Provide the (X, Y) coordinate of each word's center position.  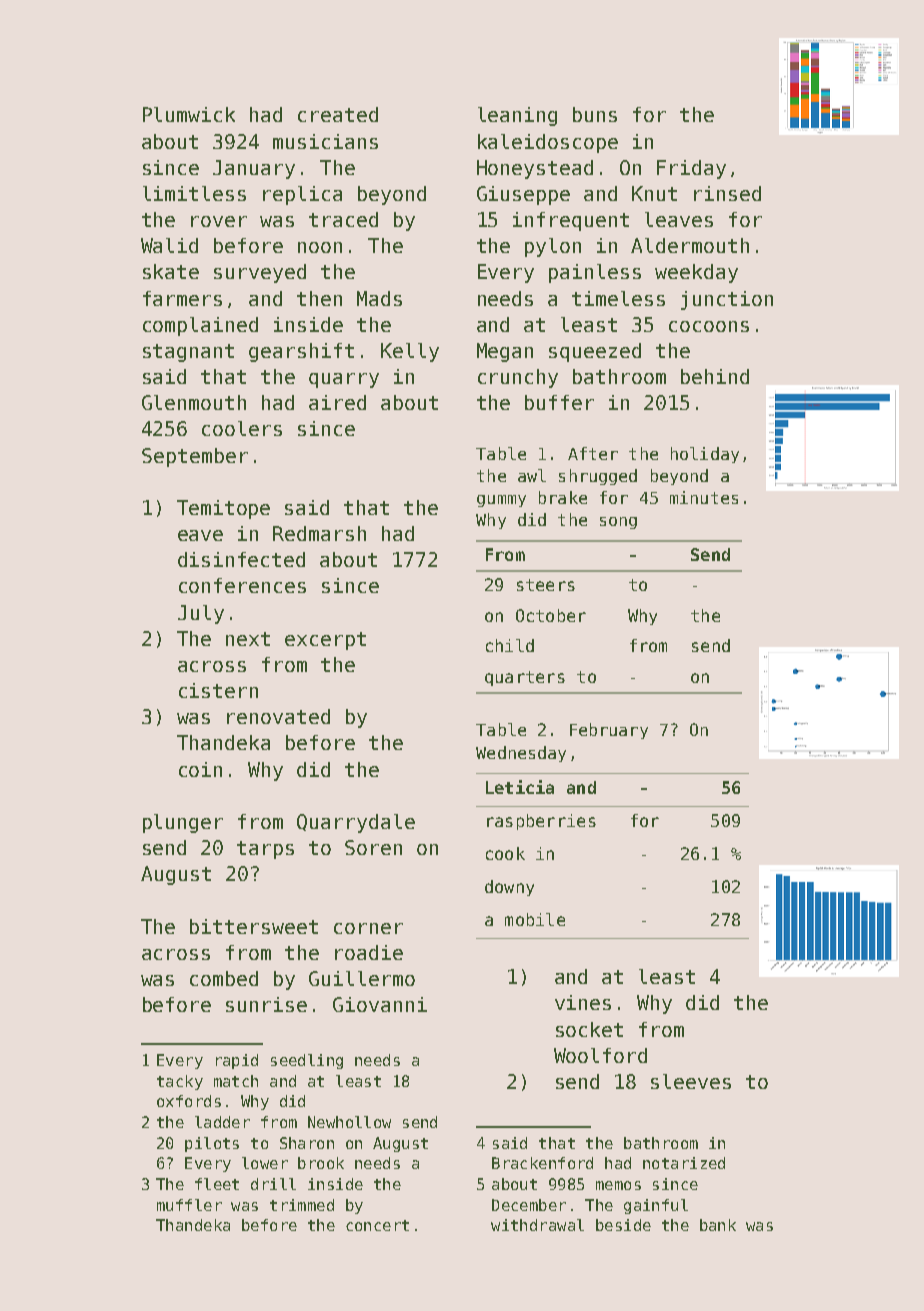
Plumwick (189, 114)
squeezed (595, 352)
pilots (212, 1144)
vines (583, 1002)
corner (368, 928)
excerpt (325, 641)
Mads (379, 298)
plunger (183, 823)
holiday (705, 455)
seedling (307, 1061)
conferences (242, 585)
